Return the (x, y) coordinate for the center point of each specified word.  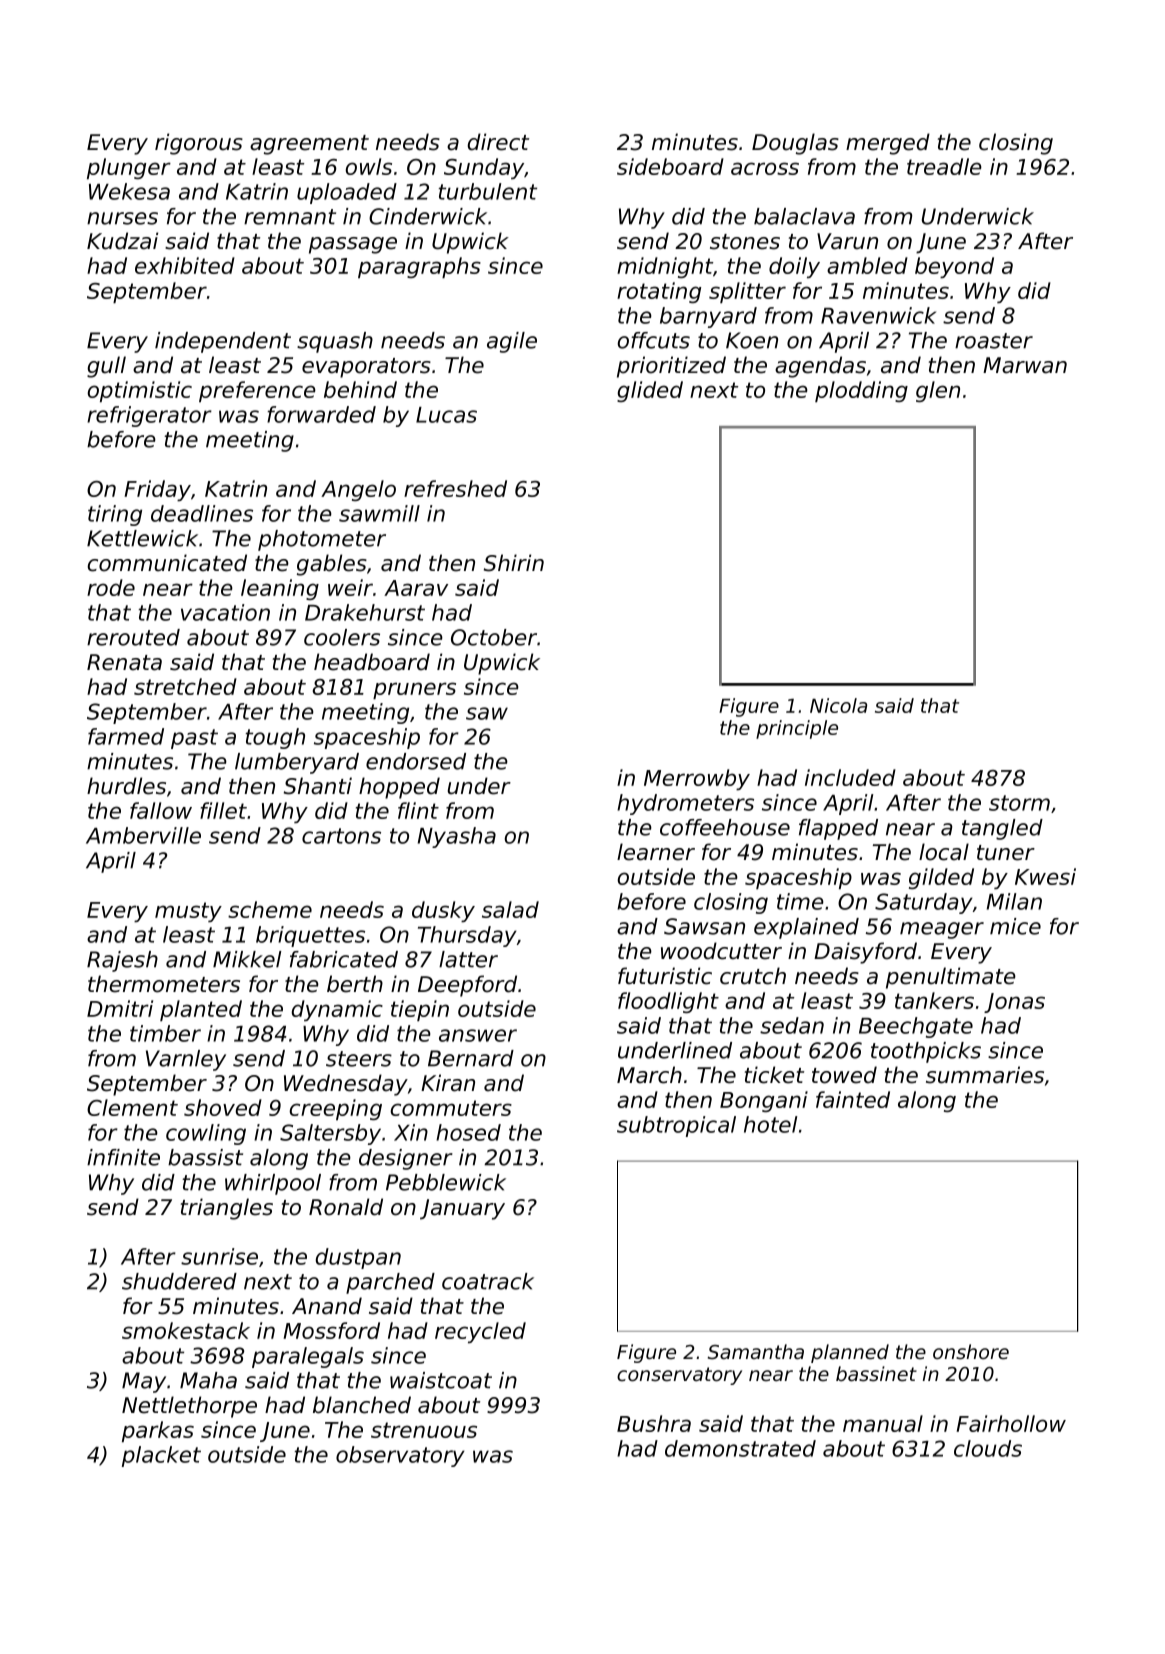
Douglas (795, 144)
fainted (853, 1099)
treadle (944, 166)
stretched (185, 686)
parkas (158, 1431)
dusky (443, 911)
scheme (270, 909)
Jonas (1014, 1003)
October (494, 637)
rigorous (199, 144)
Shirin (514, 563)
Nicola (838, 705)
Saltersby (330, 1134)
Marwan (1025, 365)
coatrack (488, 1281)
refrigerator (149, 416)
